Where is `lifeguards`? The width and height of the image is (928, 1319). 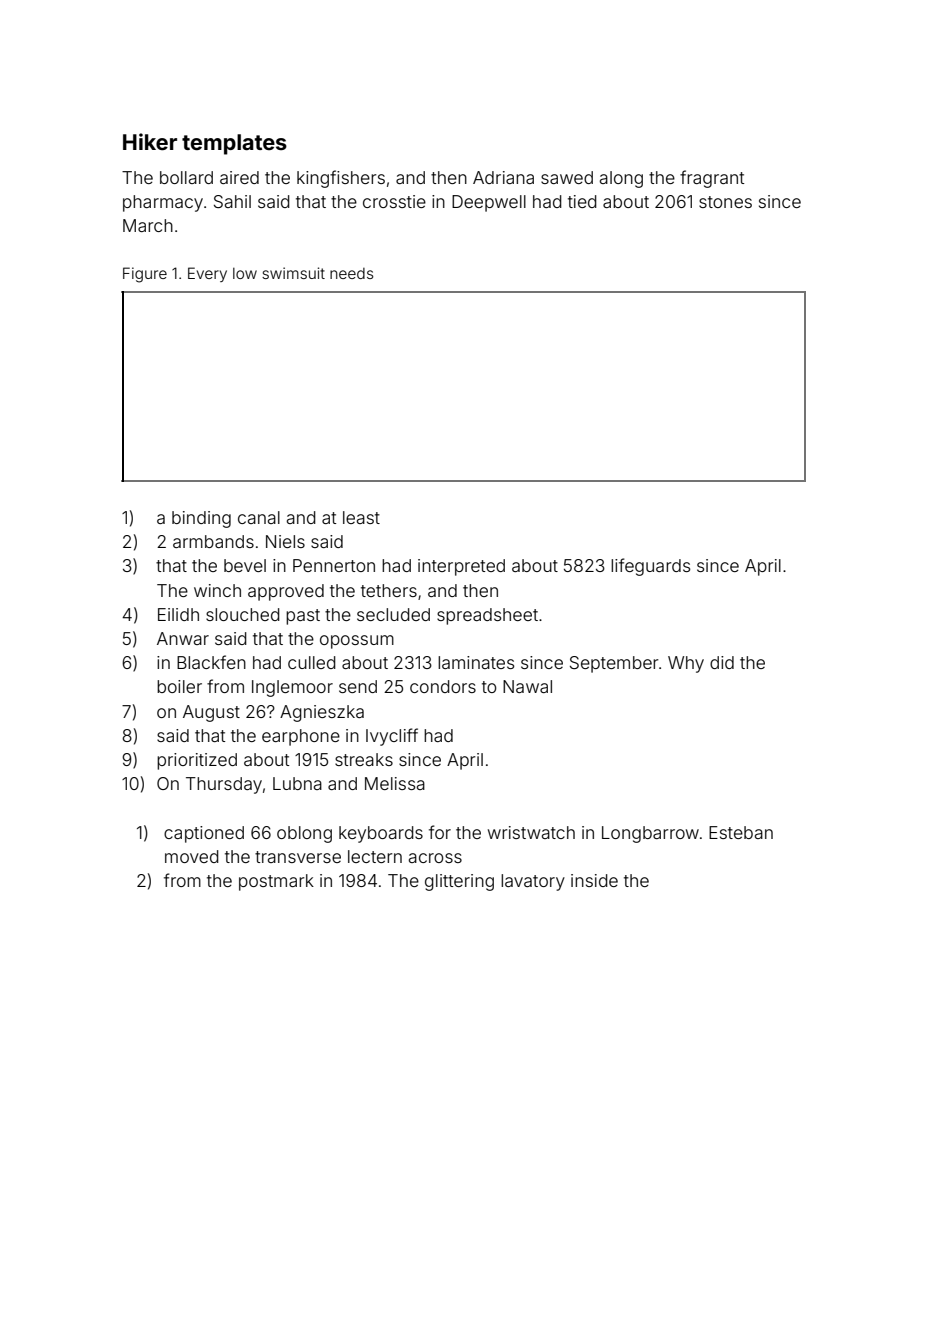
lifeguards is located at coordinates (650, 567).
